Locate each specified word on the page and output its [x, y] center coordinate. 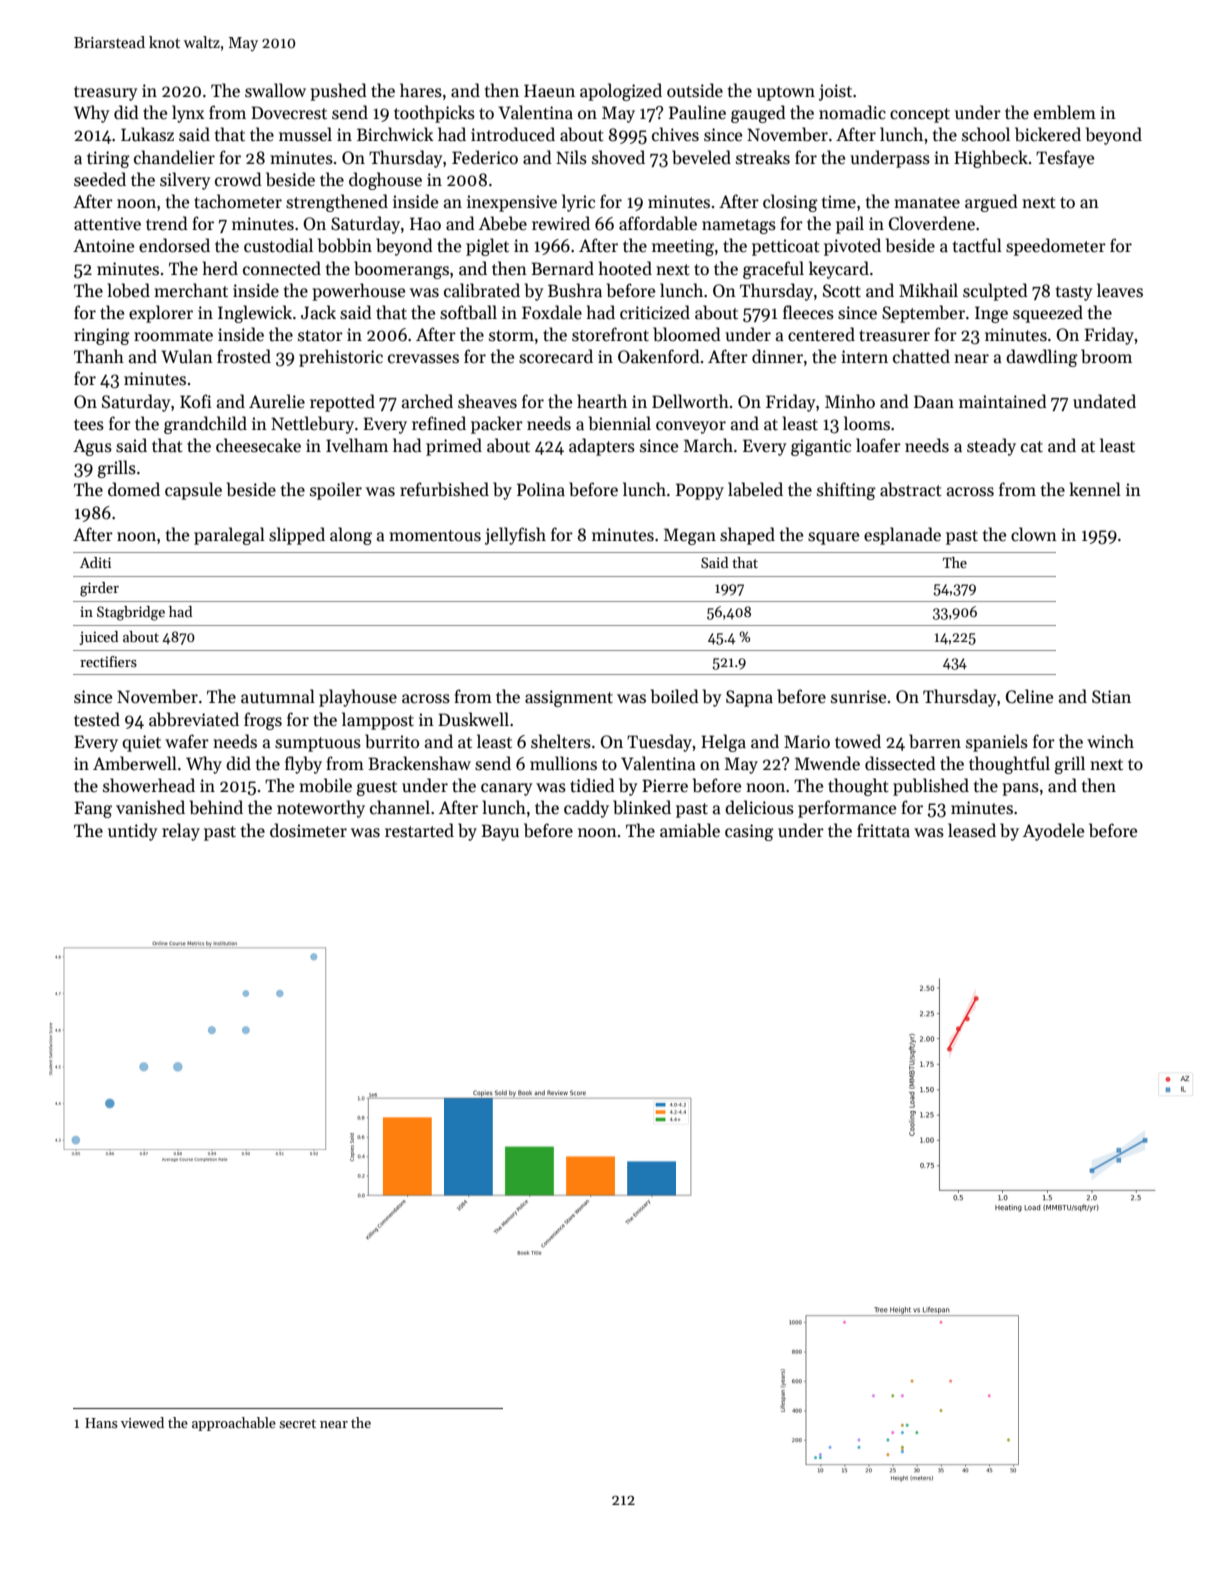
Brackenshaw [419, 763]
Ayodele [1053, 832]
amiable [690, 830]
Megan [690, 536]
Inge [991, 314]
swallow [275, 90]
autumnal [278, 696]
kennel [1095, 489]
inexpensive [512, 203]
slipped [297, 536]
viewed [142, 1422]
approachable [234, 1424]
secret [297, 1423]
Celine [1029, 696]
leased [972, 830]
